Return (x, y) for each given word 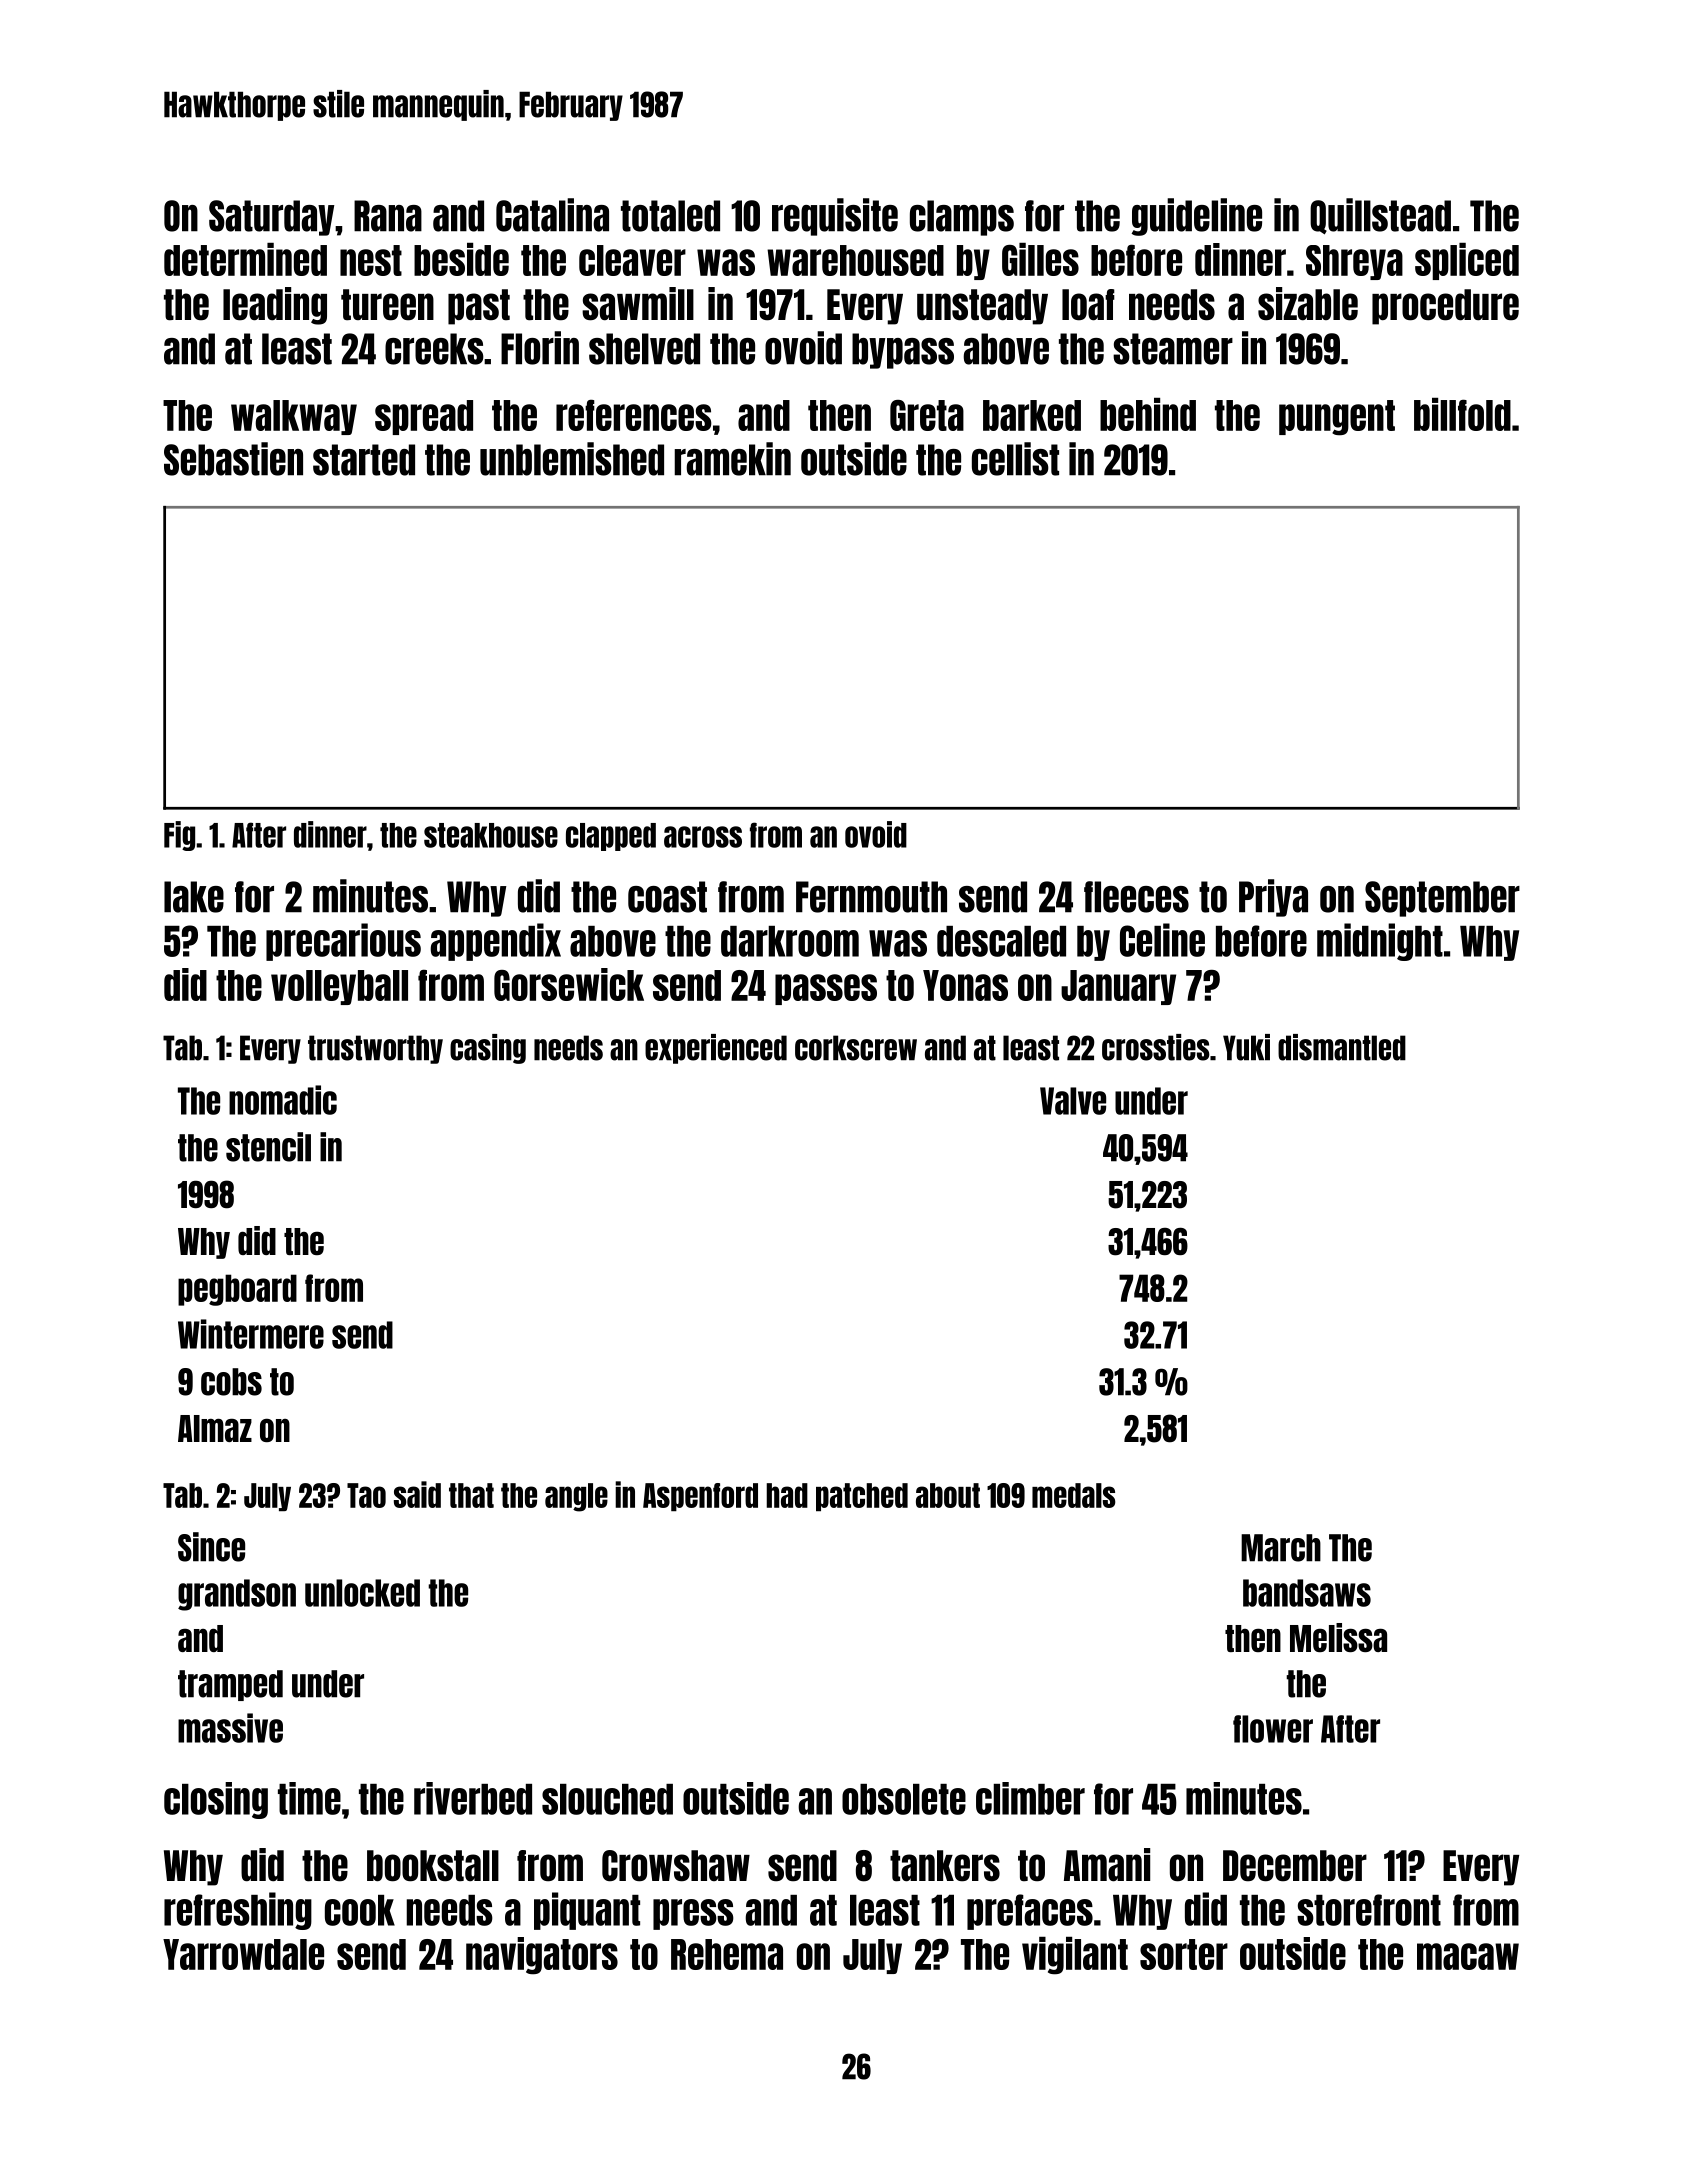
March (1281, 1548)
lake (194, 897)
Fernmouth (871, 897)
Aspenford (700, 1497)
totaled (670, 216)
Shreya (1354, 262)
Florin (540, 348)
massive (230, 1728)
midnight (1380, 942)
